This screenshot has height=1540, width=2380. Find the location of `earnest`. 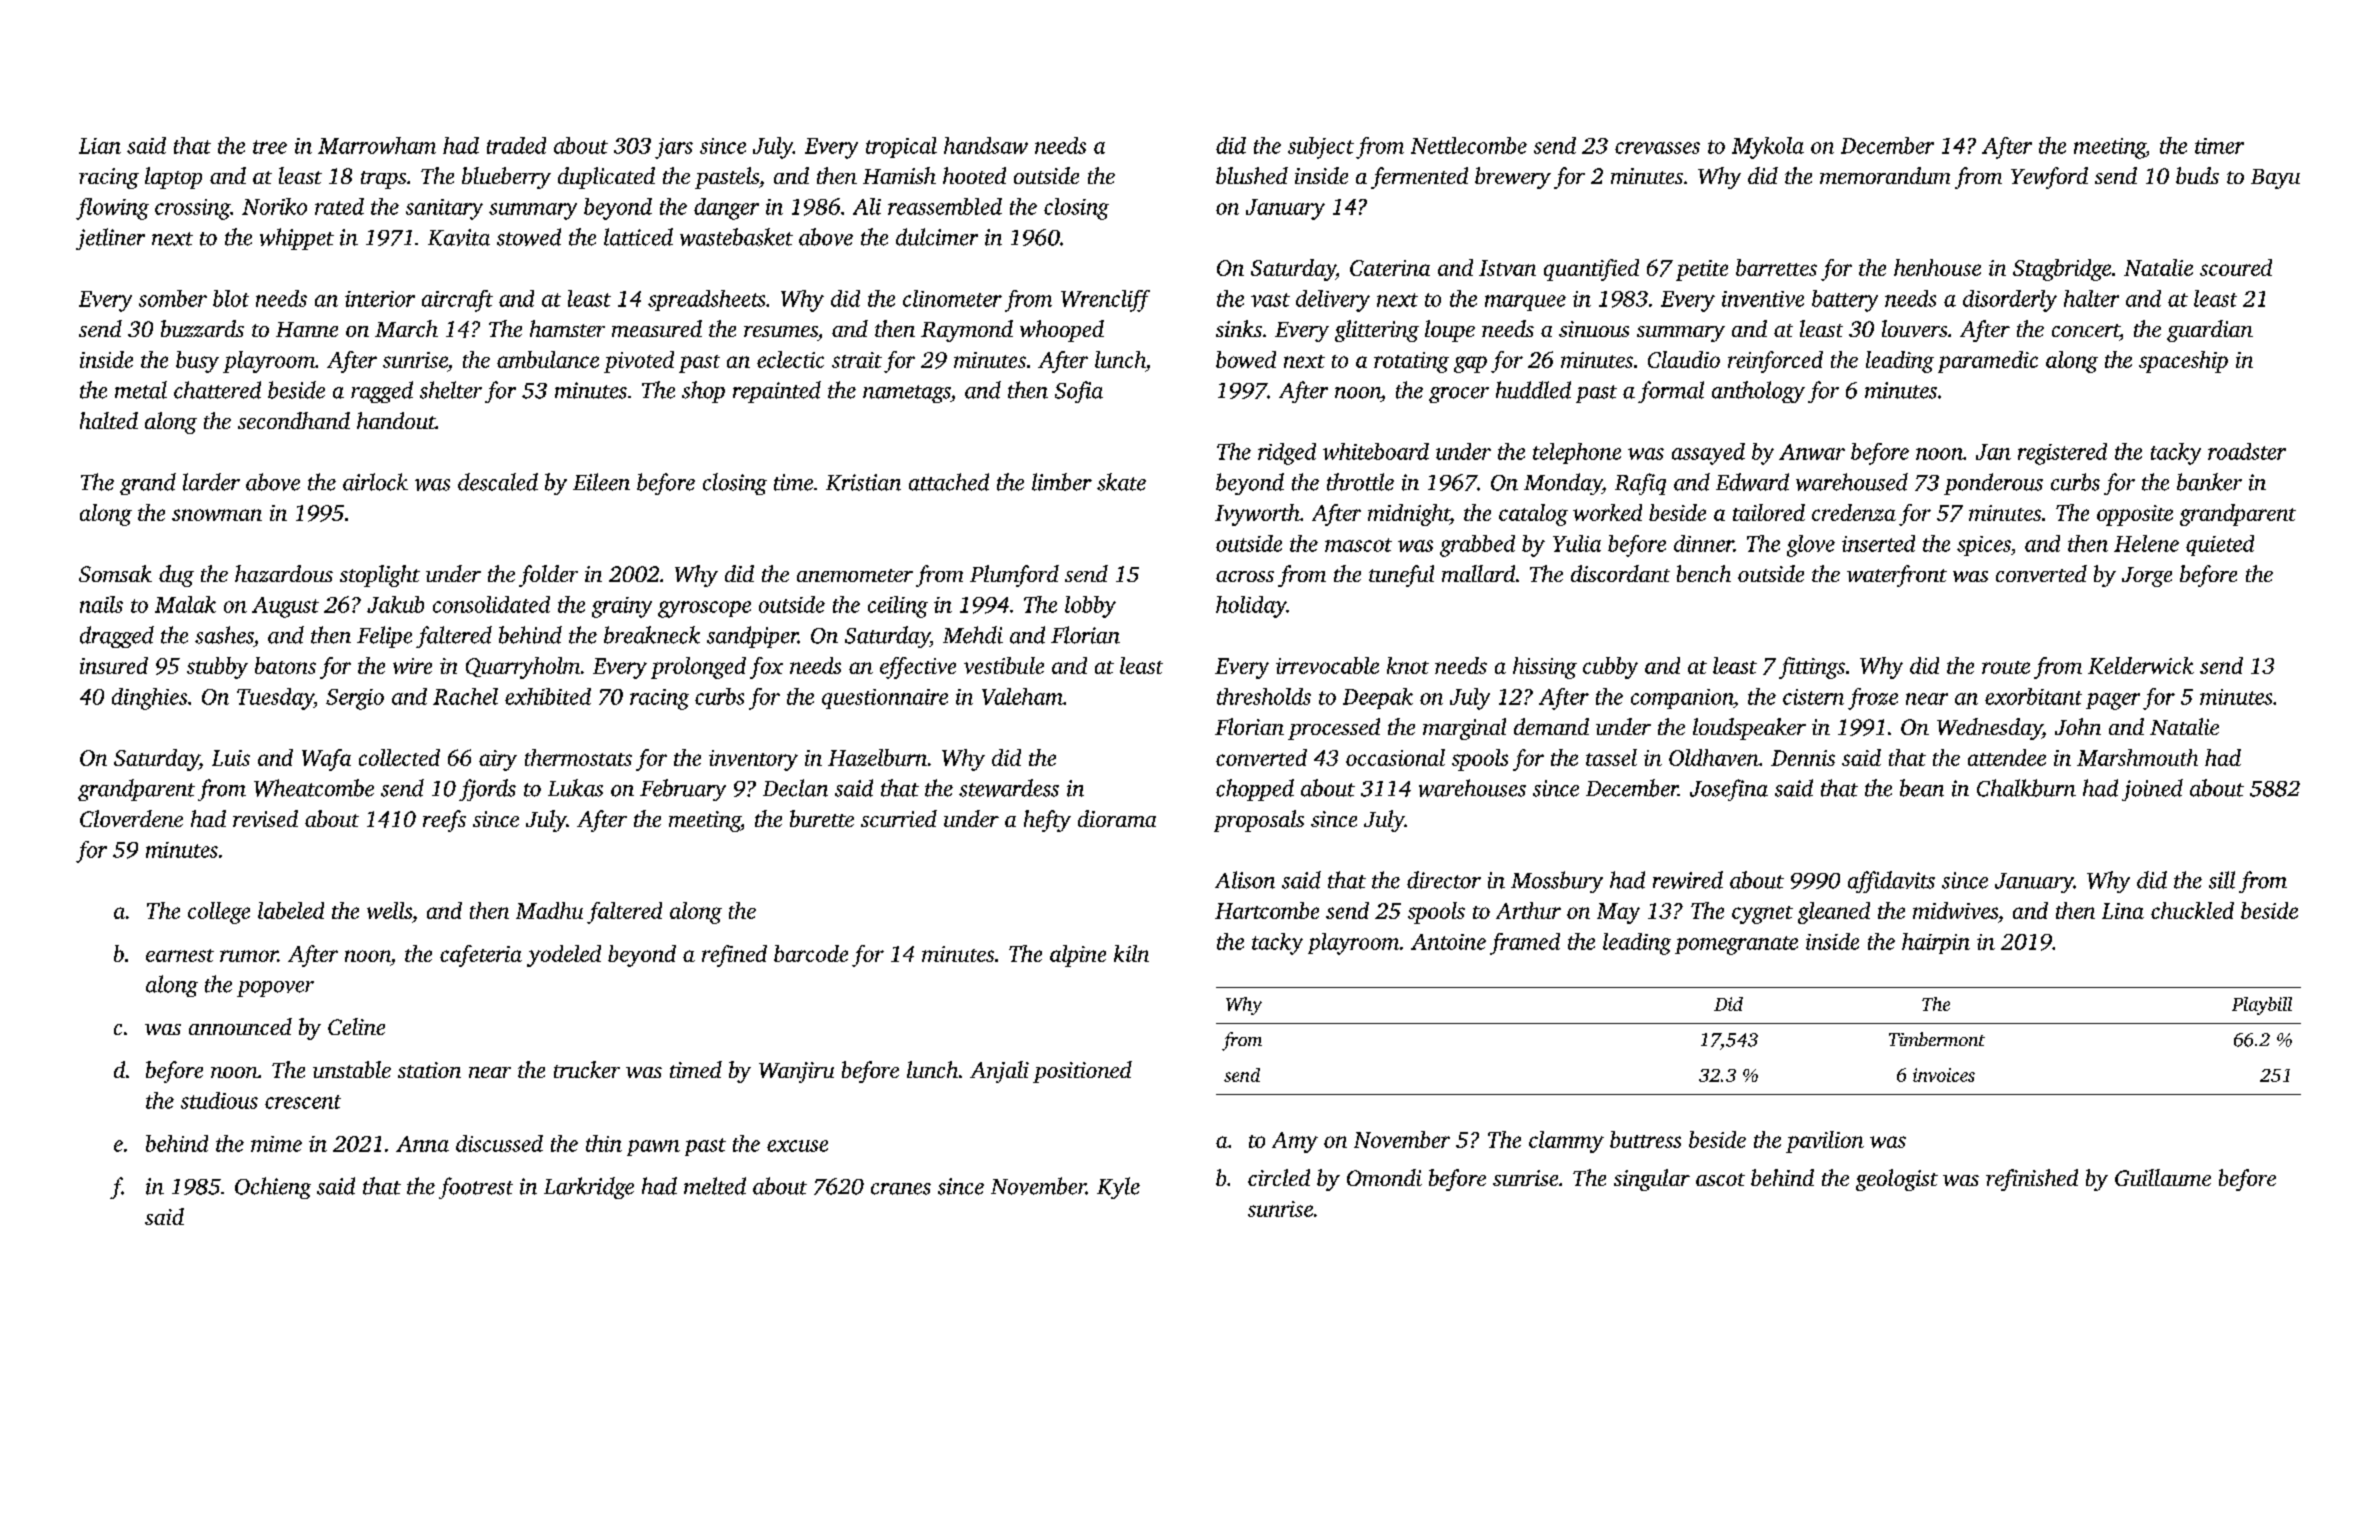

earnest is located at coordinates (180, 955).
